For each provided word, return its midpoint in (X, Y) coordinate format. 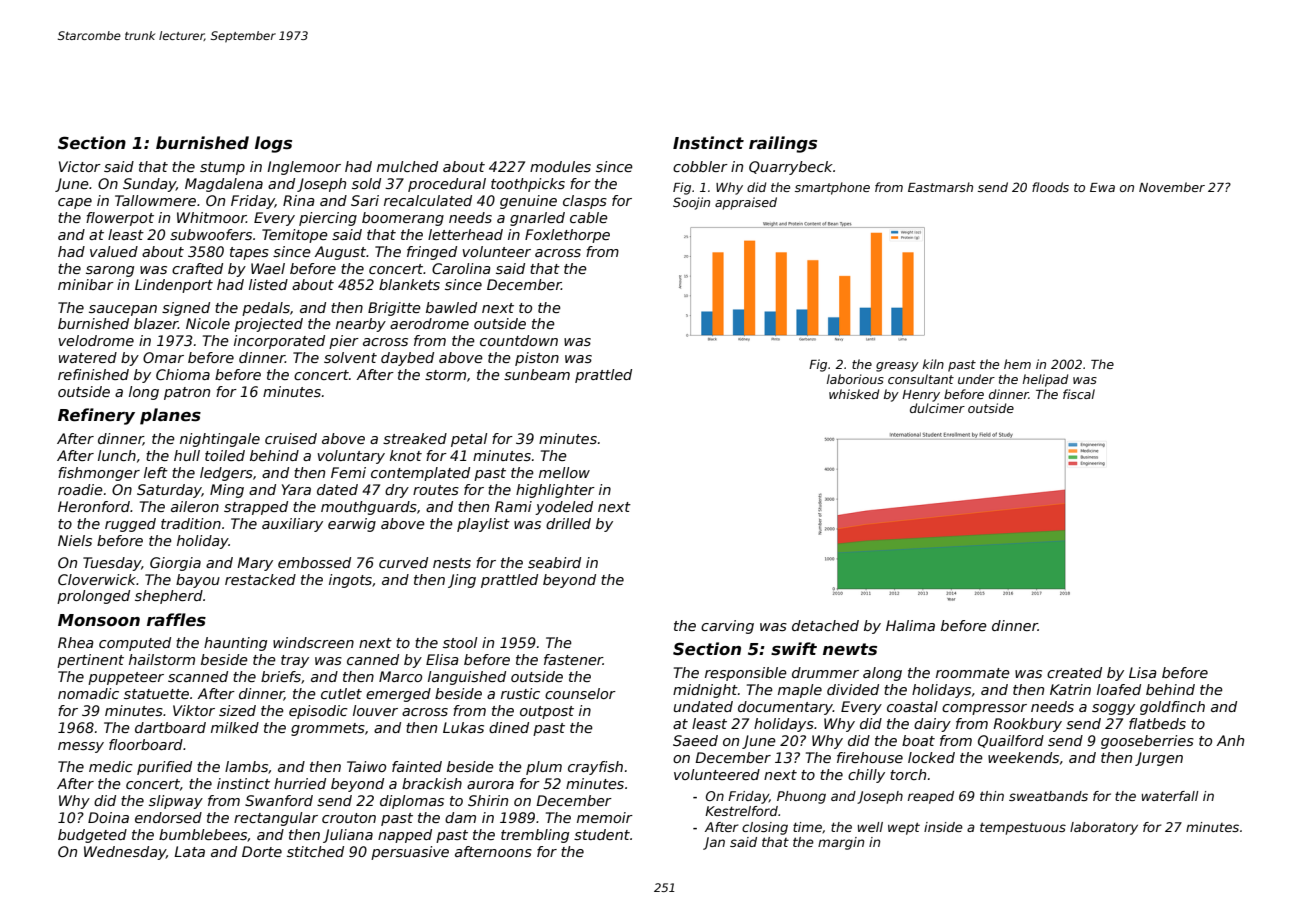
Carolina (461, 268)
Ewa (1102, 187)
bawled (451, 307)
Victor (80, 166)
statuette (156, 694)
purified (164, 768)
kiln (933, 364)
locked (931, 757)
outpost (547, 712)
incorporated (279, 342)
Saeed (695, 740)
